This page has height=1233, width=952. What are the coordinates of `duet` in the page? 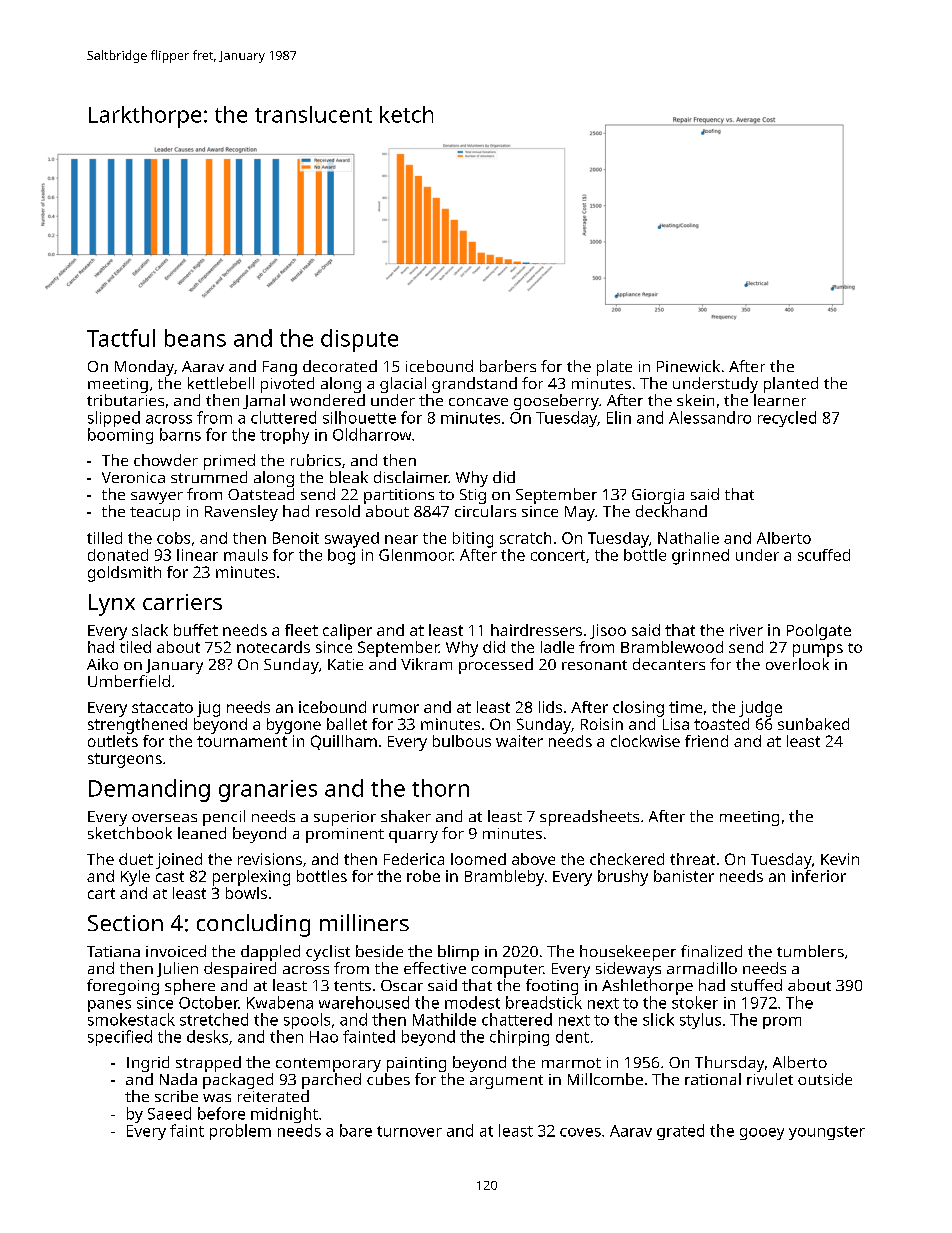 It's located at (136, 859).
